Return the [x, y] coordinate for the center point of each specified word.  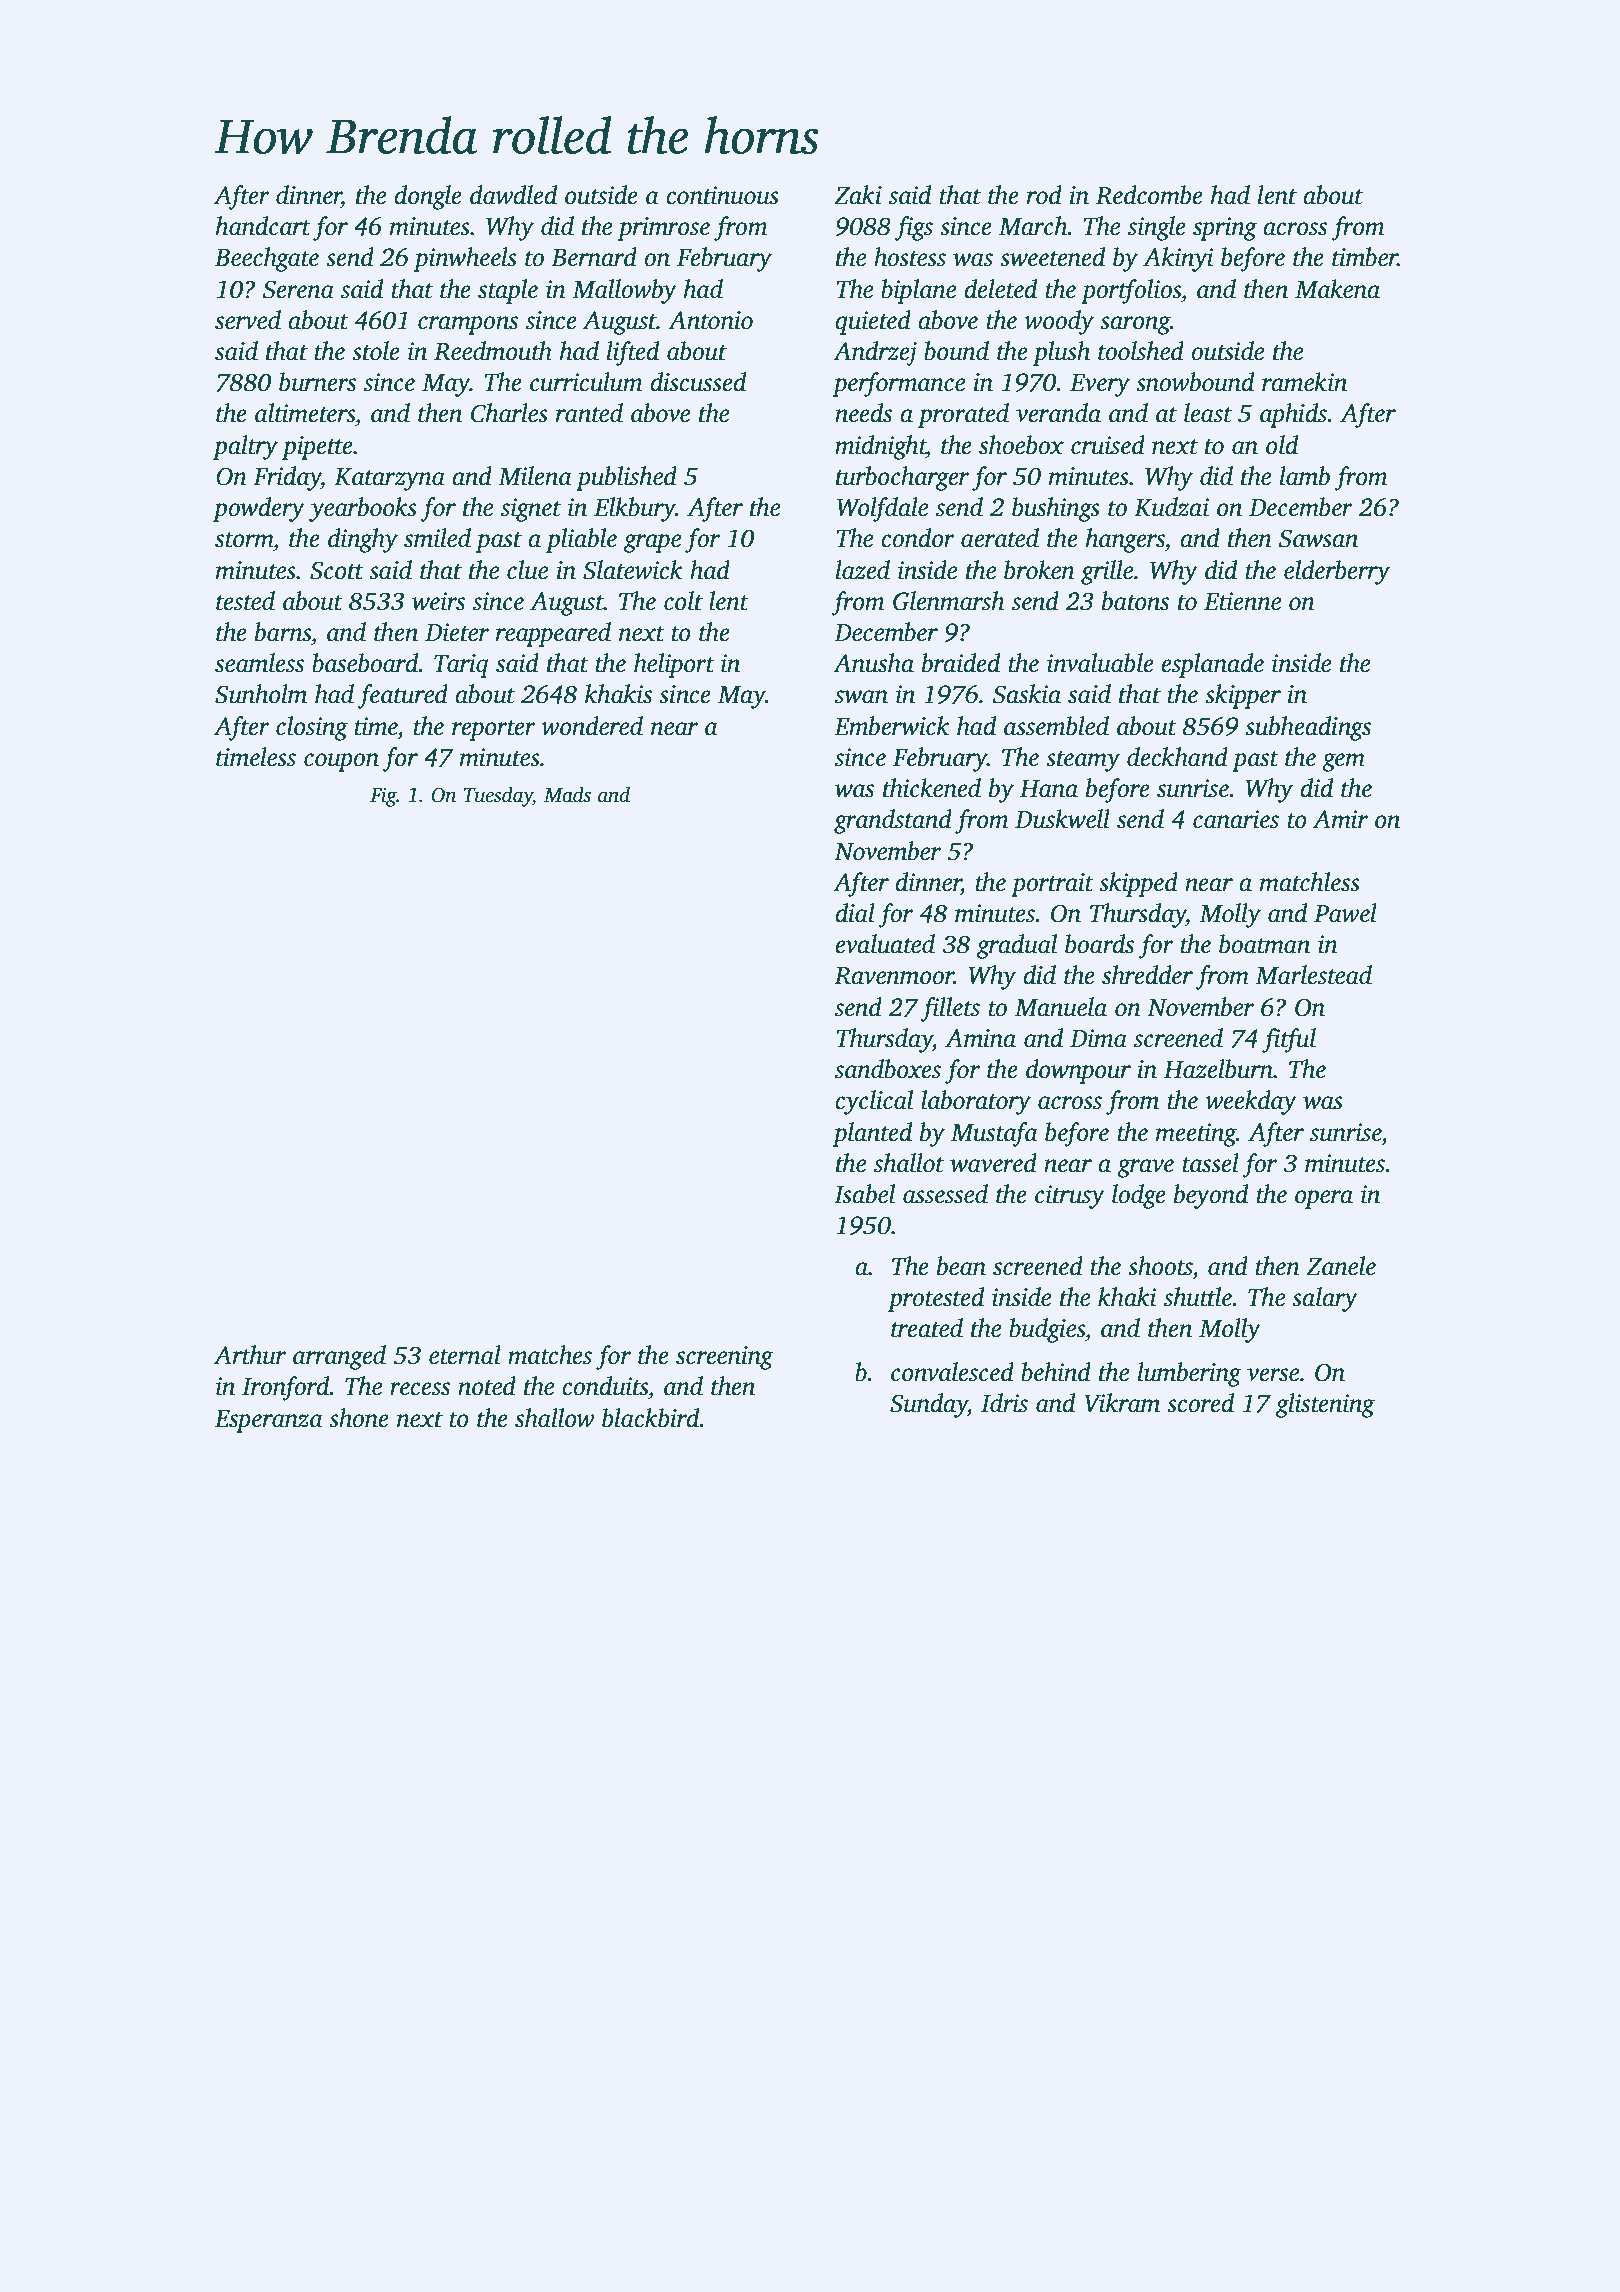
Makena [1337, 289]
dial [855, 913]
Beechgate [267, 259]
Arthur [250, 1355]
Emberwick [891, 726]
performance [898, 384]
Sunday [929, 1405]
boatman [1264, 944]
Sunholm [261, 694]
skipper [1243, 696]
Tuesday [498, 796]
